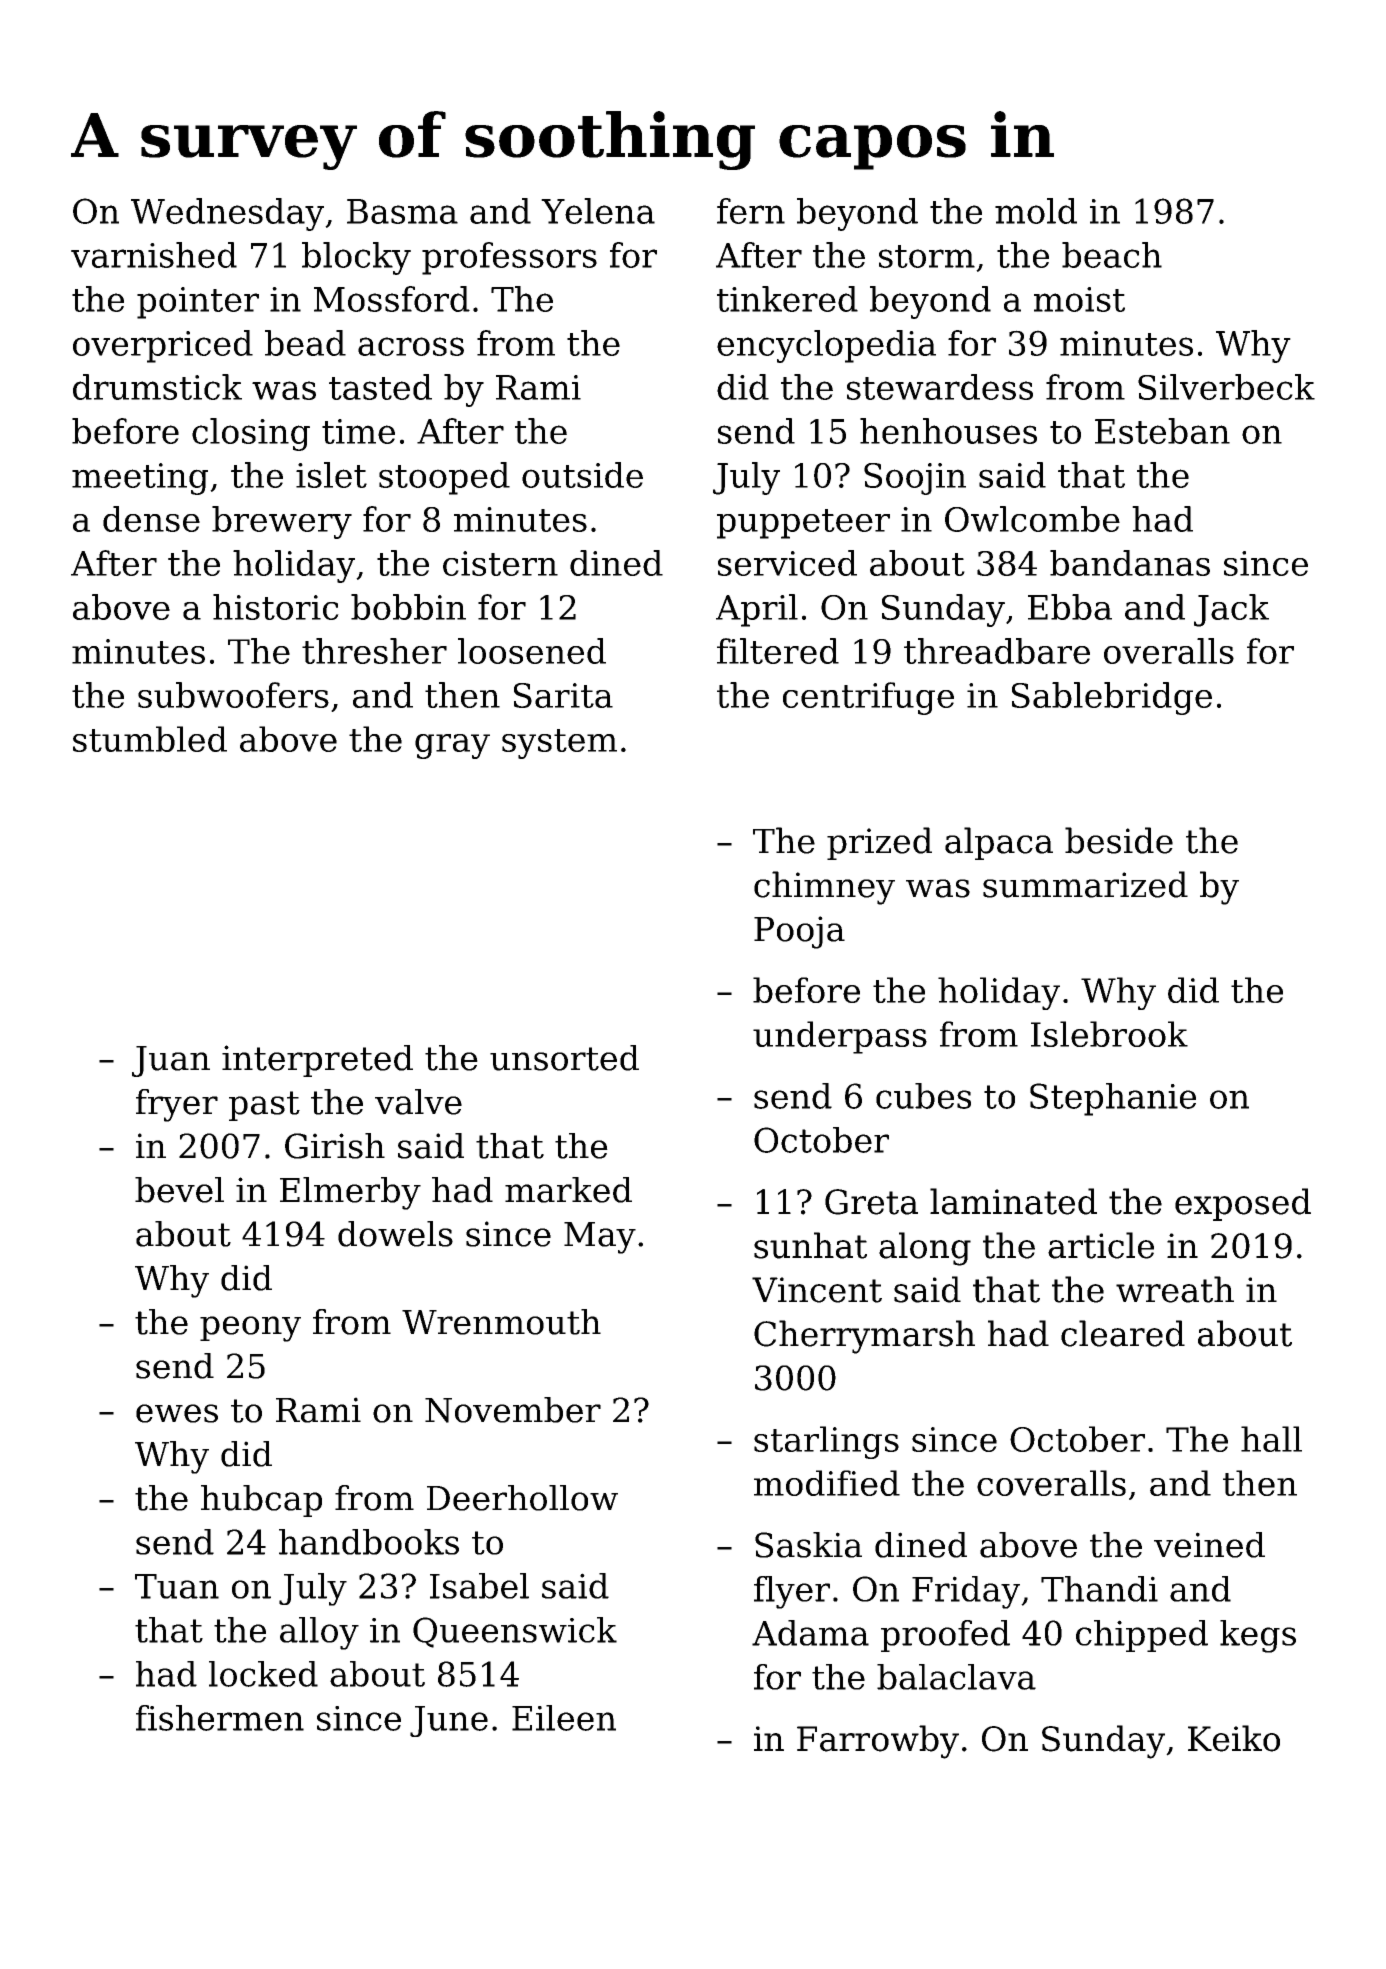 Image resolution: width=1386 pixels, height=1969 pixels. I want to click on beach, so click(1112, 255).
